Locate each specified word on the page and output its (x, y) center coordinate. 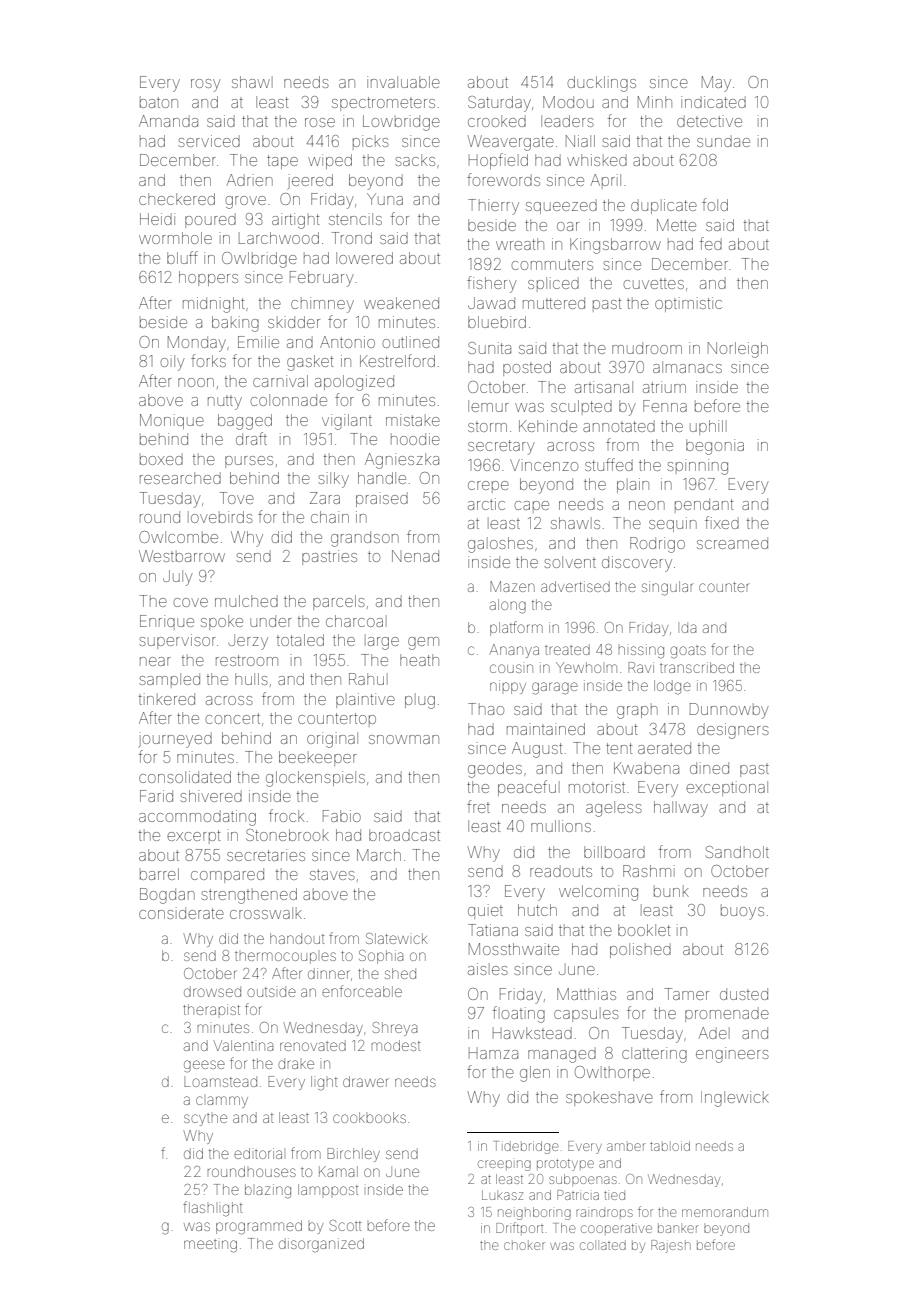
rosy (206, 85)
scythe (205, 1120)
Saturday (499, 104)
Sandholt (737, 852)
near (155, 661)
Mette (676, 225)
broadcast (404, 835)
